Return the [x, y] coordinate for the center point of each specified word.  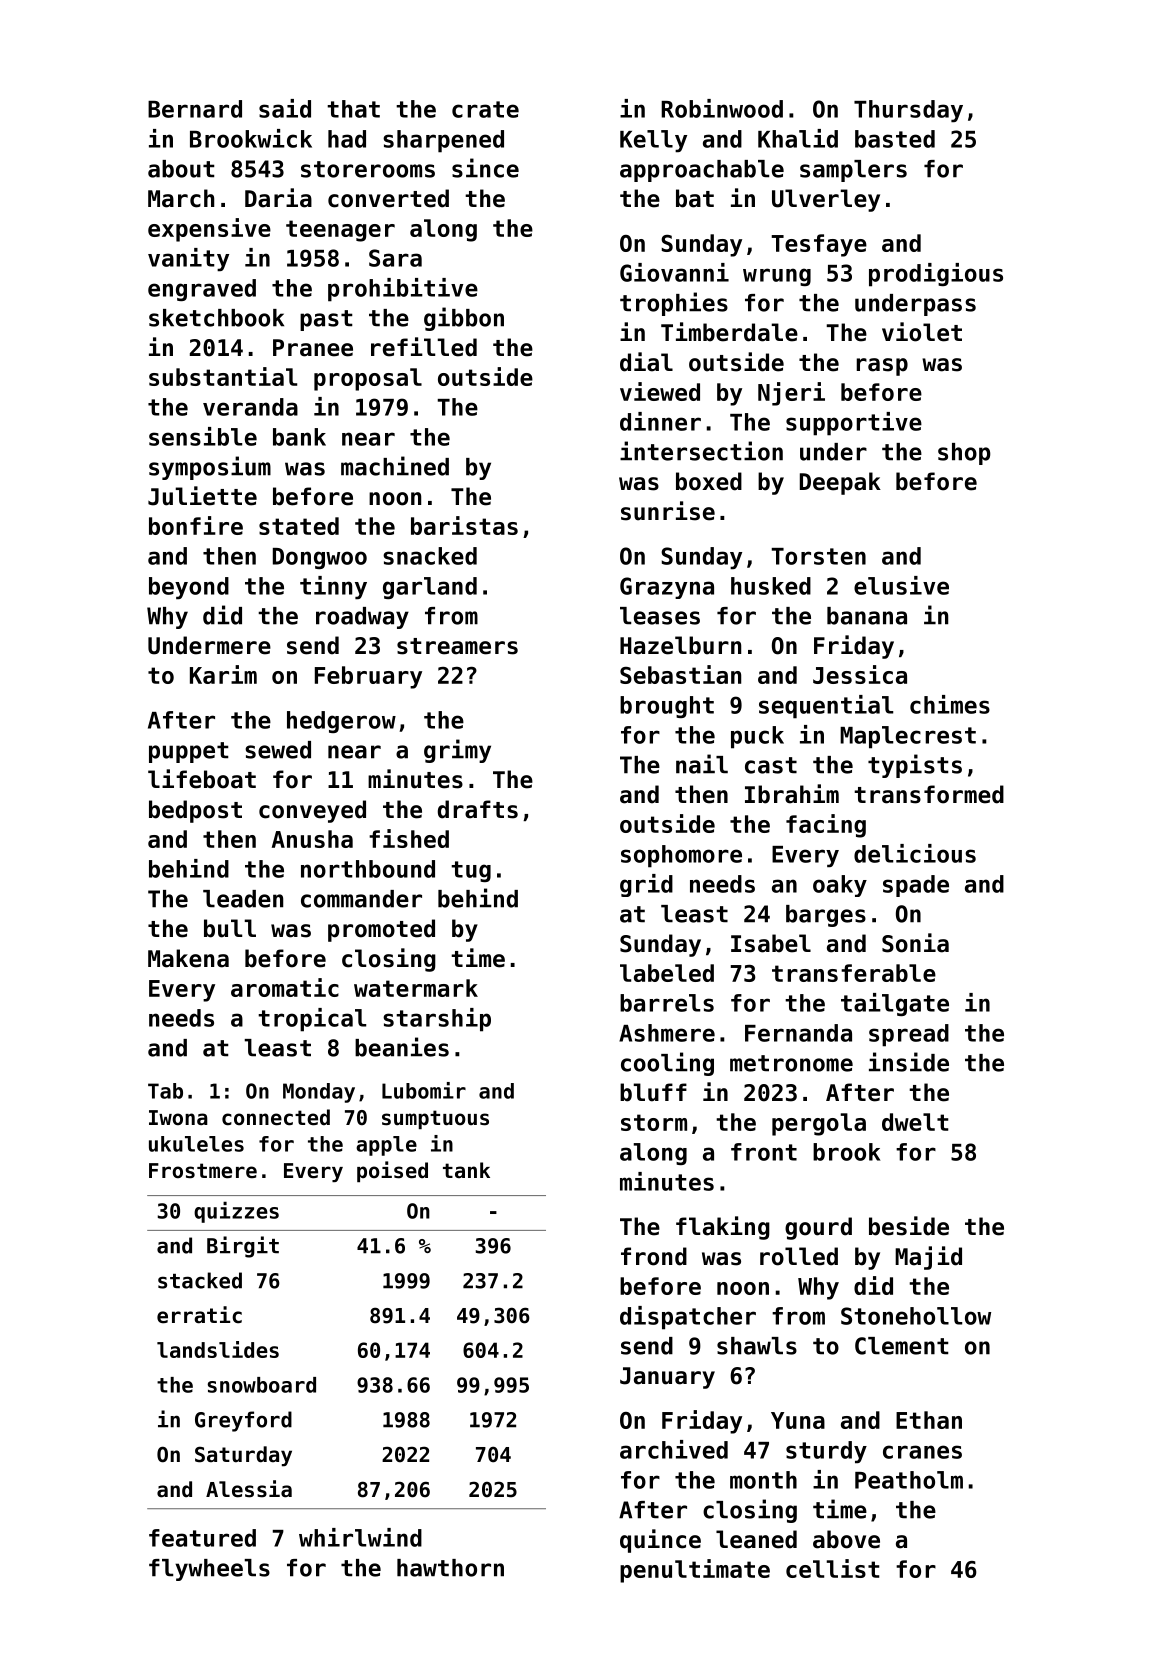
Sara [395, 258]
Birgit [243, 1247]
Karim [223, 674]
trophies [674, 304]
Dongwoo [320, 558]
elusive [901, 585]
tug [471, 871]
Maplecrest [908, 737]
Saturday [243, 1456]
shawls [757, 1346]
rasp [882, 367]
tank [466, 1170]
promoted [381, 930]
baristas [464, 525]
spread [909, 1035]
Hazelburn [680, 645]
